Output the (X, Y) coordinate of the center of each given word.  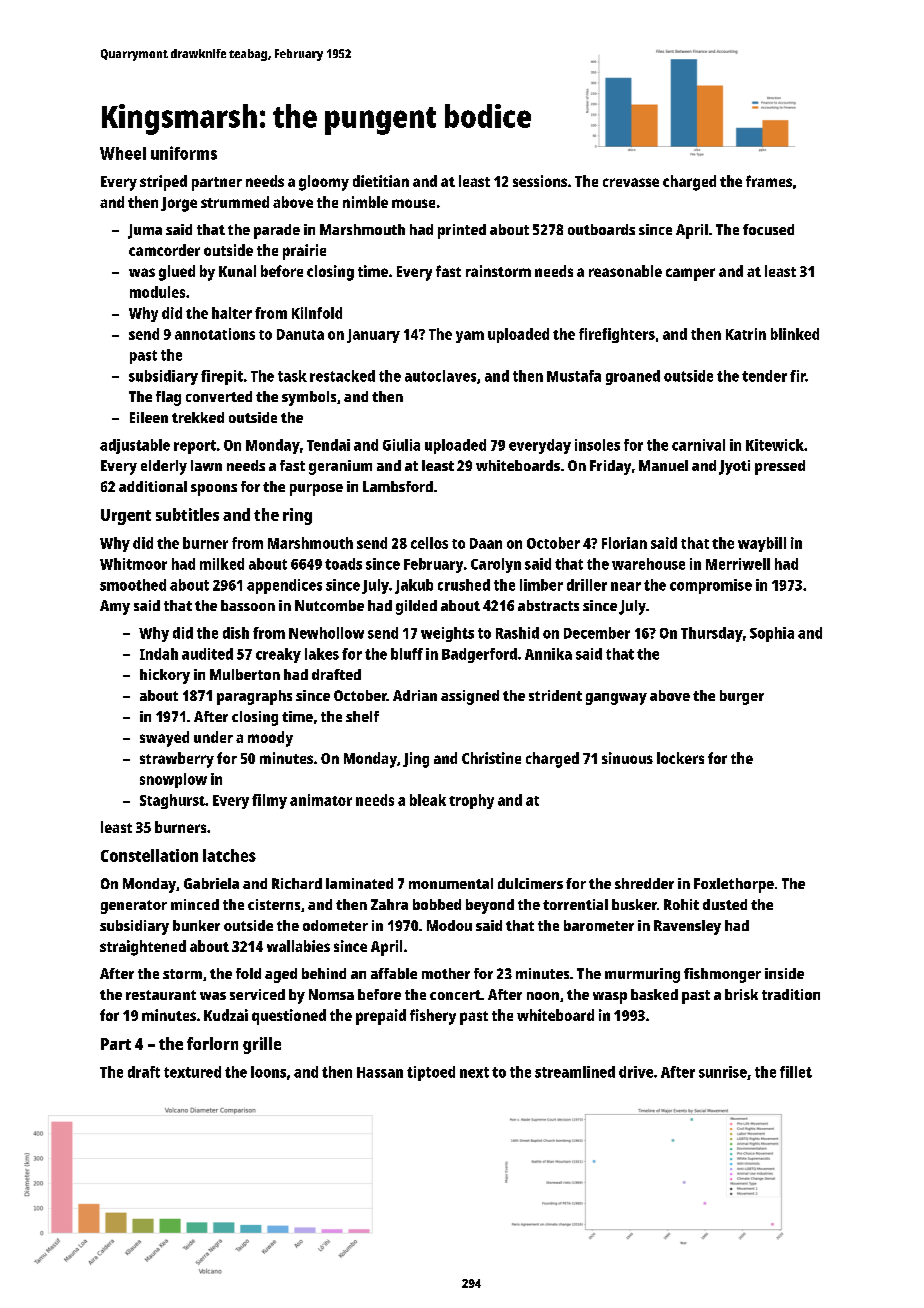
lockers (680, 758)
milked (222, 564)
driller (587, 585)
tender (764, 376)
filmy (269, 801)
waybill (762, 544)
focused (768, 229)
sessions (540, 181)
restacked (342, 376)
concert (455, 995)
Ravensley (687, 927)
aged (281, 975)
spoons (214, 490)
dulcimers (530, 883)
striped (163, 183)
